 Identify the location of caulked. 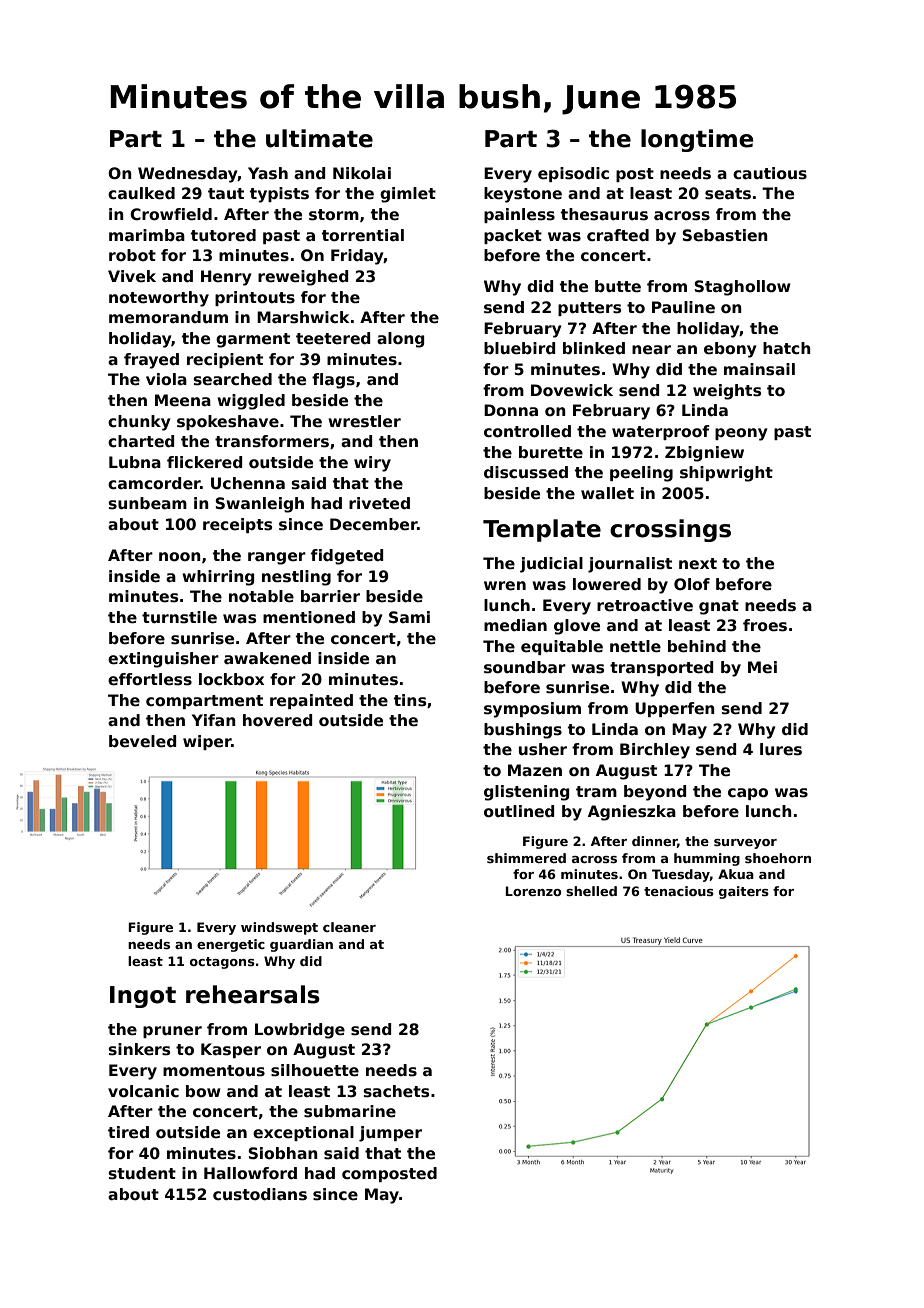
(141, 193).
